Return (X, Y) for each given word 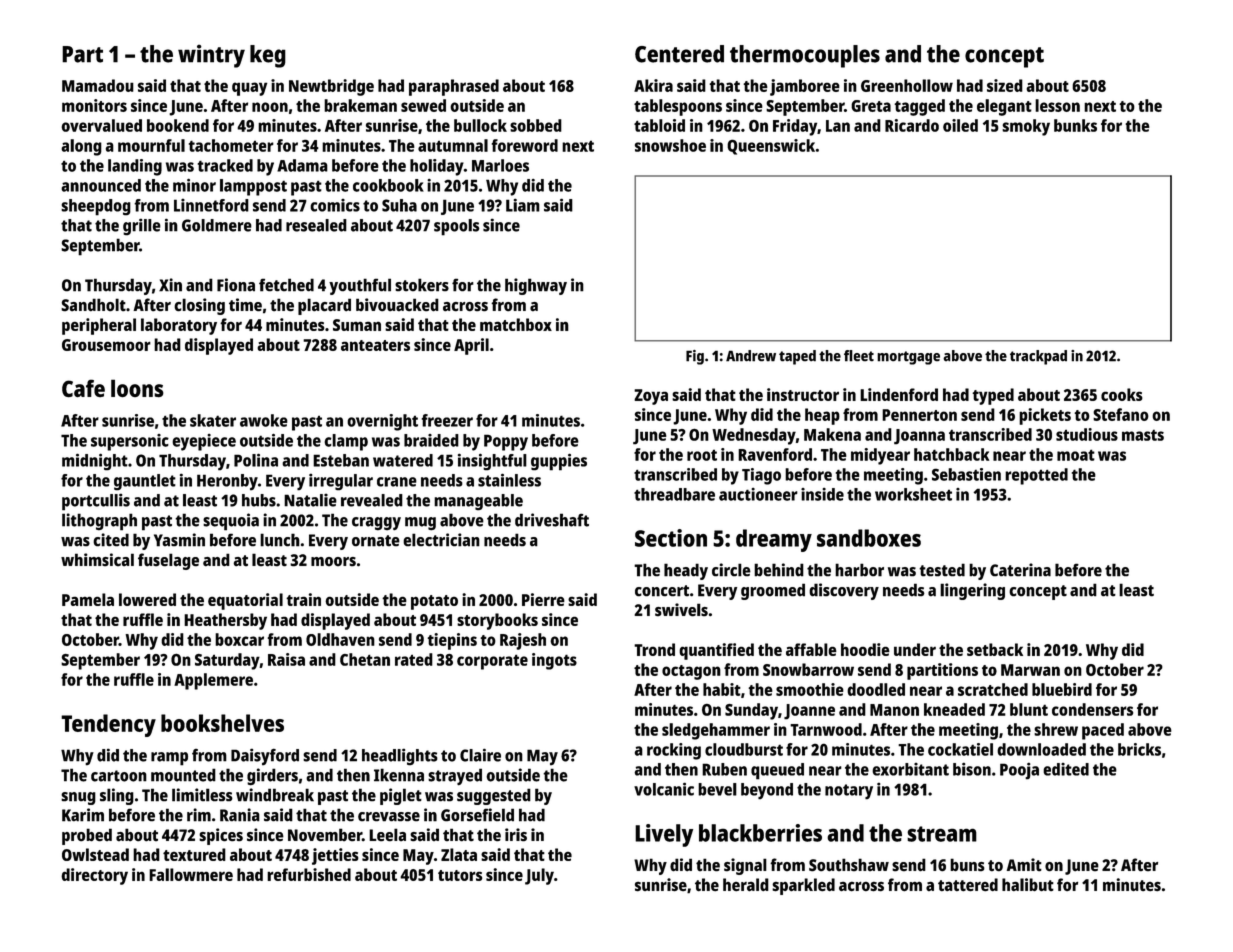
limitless (202, 795)
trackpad (1038, 357)
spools (456, 227)
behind (779, 570)
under (915, 649)
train (303, 599)
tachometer (231, 145)
